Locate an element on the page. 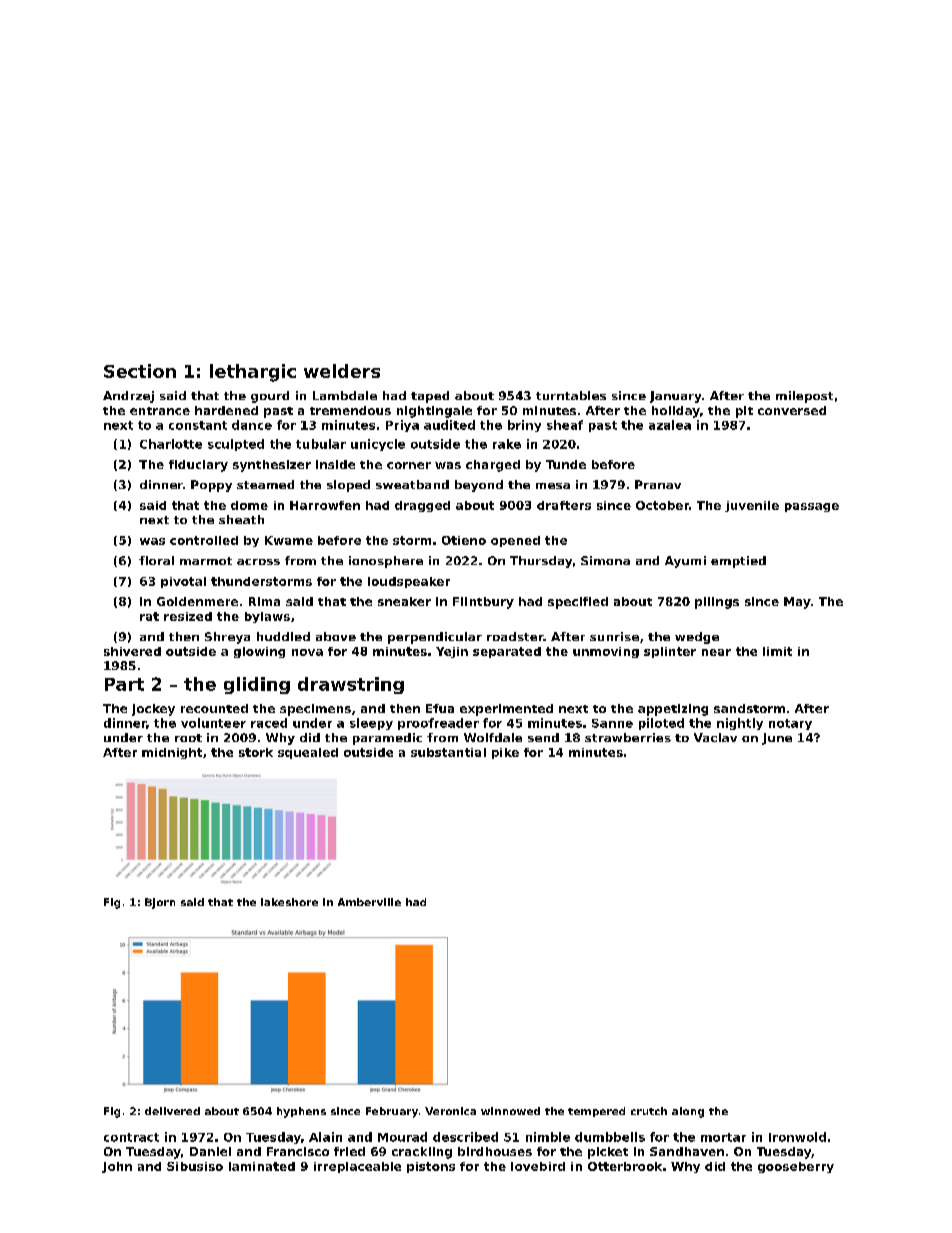  notary is located at coordinates (790, 724).
